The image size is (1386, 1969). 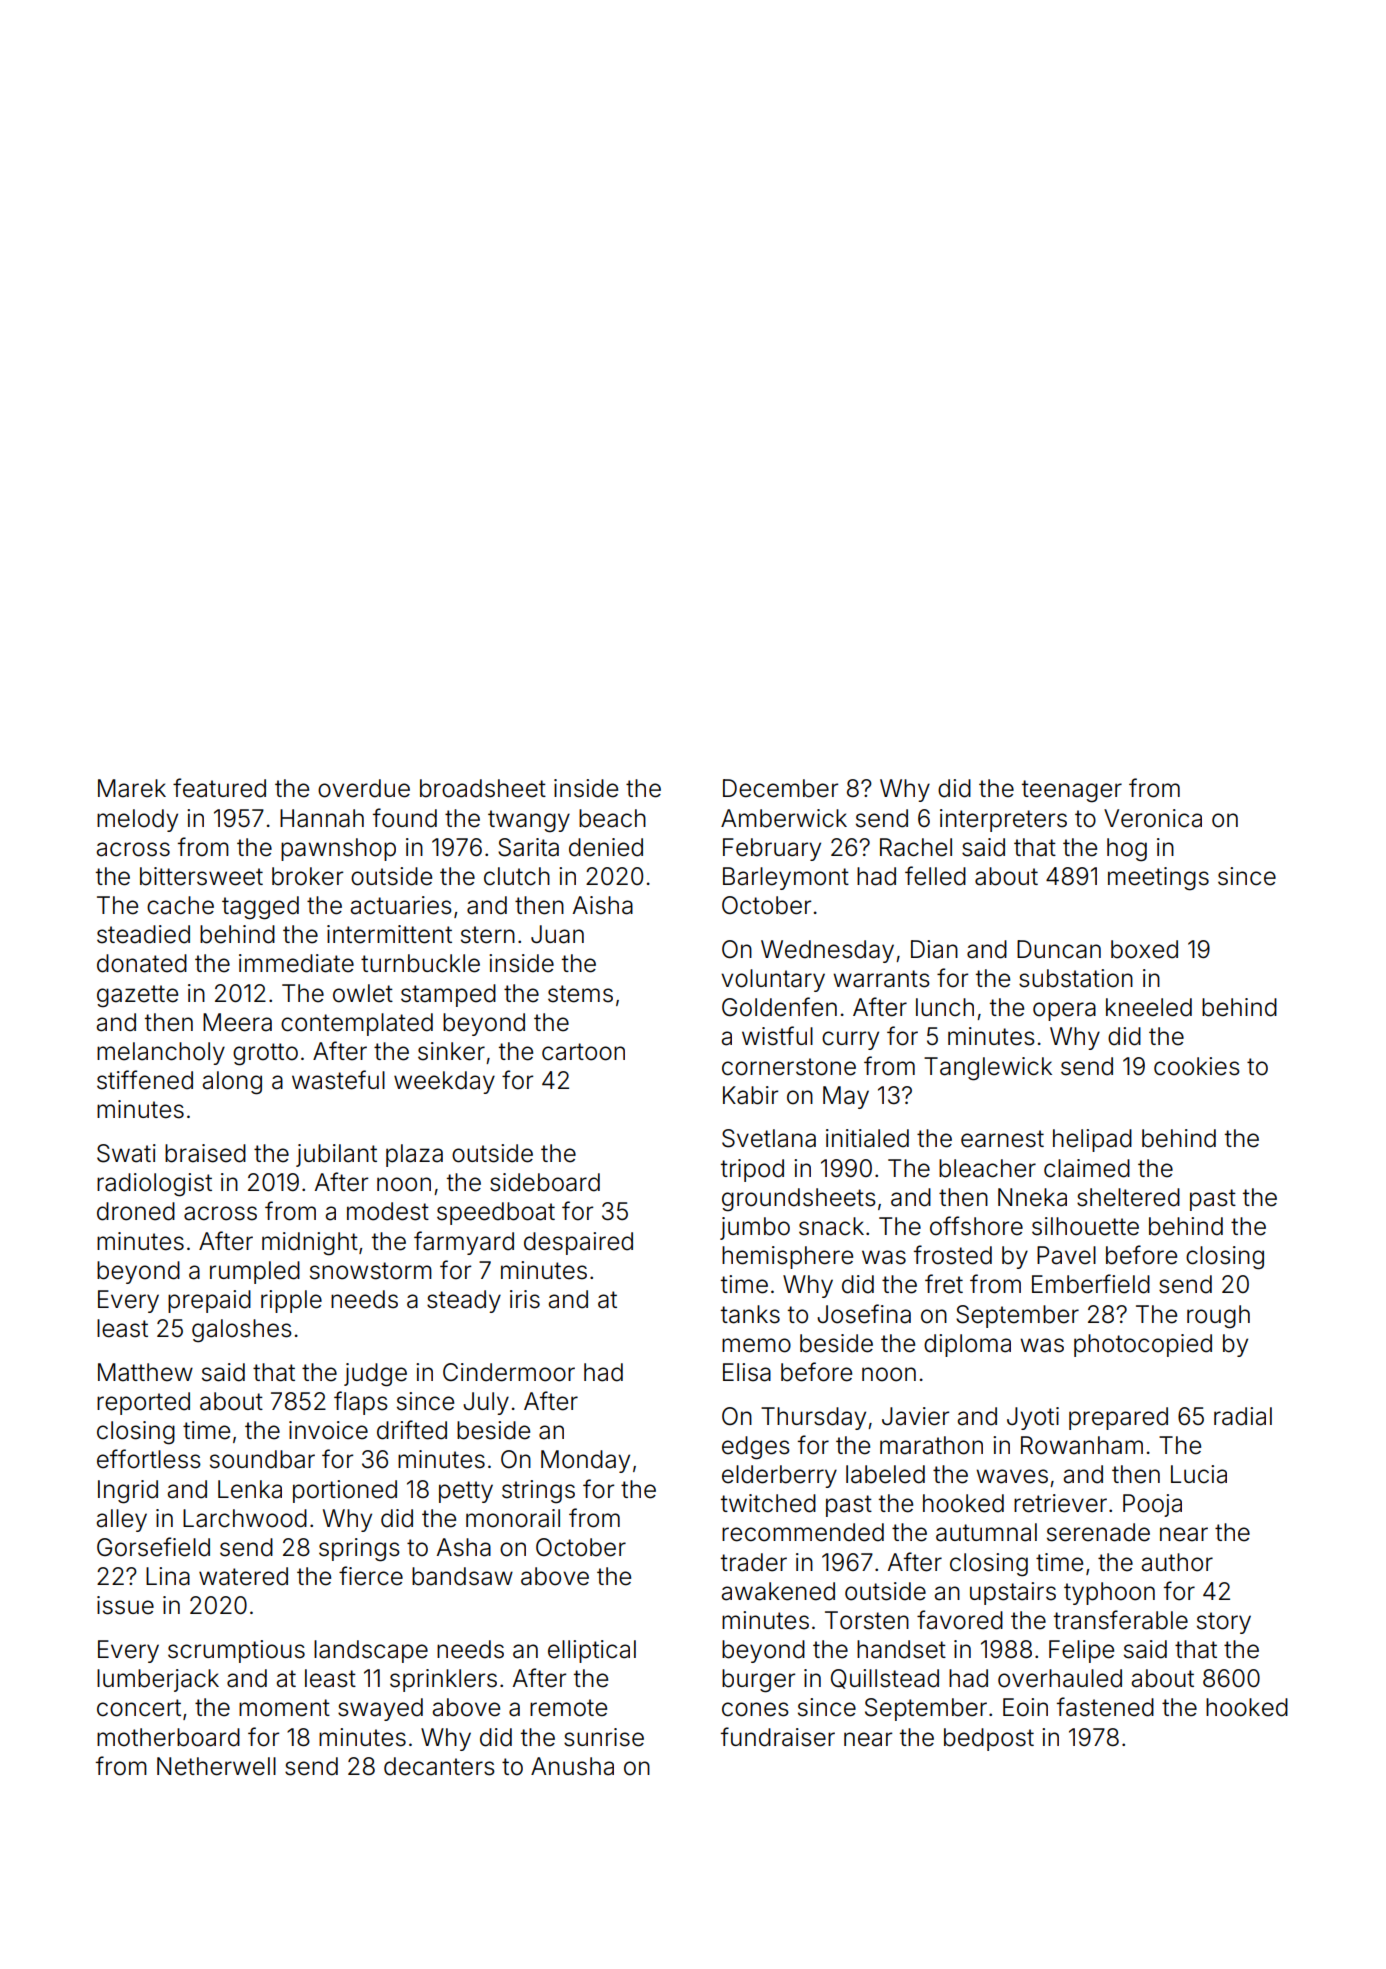 I want to click on ripple, so click(x=291, y=1301).
